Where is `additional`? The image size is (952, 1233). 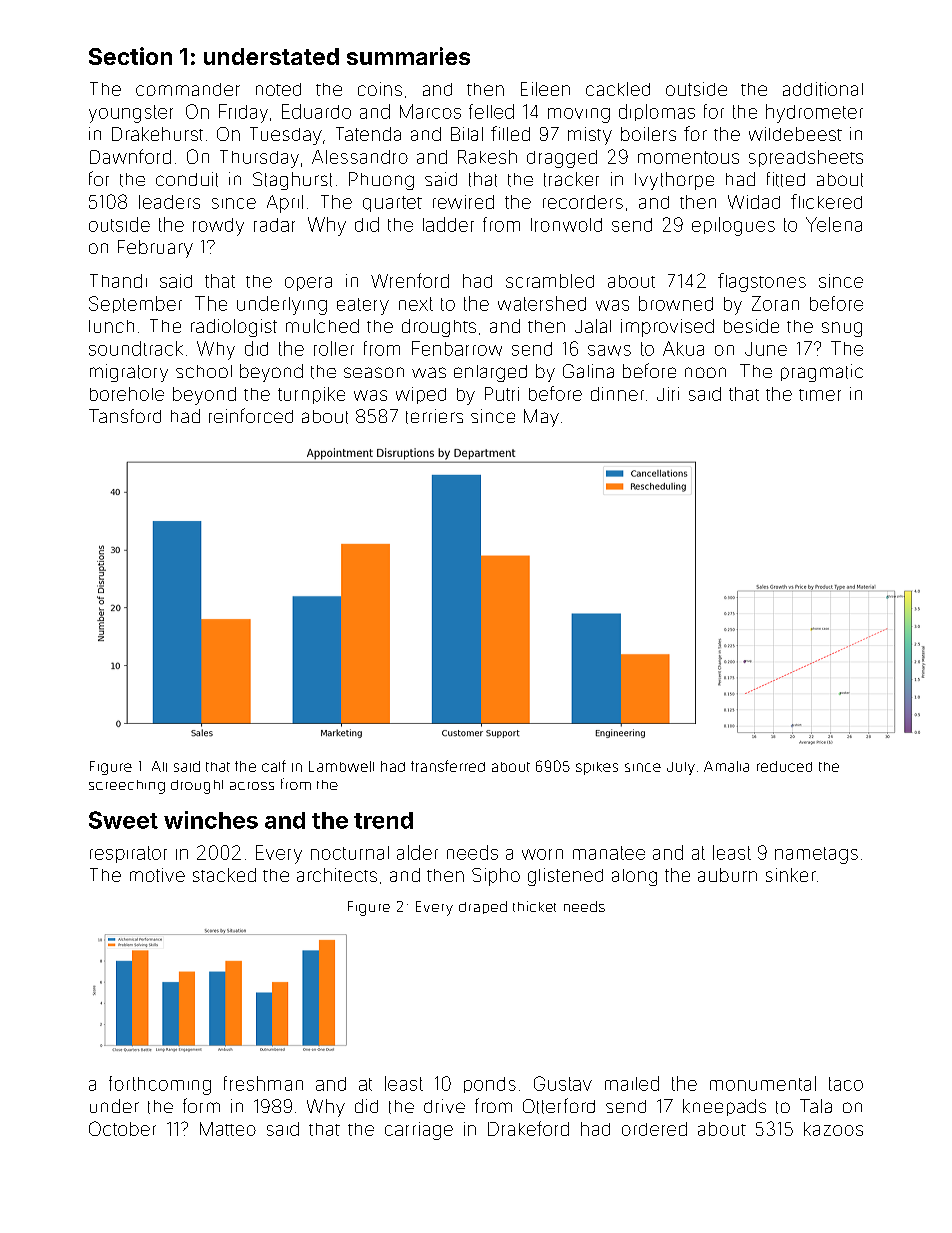 additional is located at coordinates (823, 89).
